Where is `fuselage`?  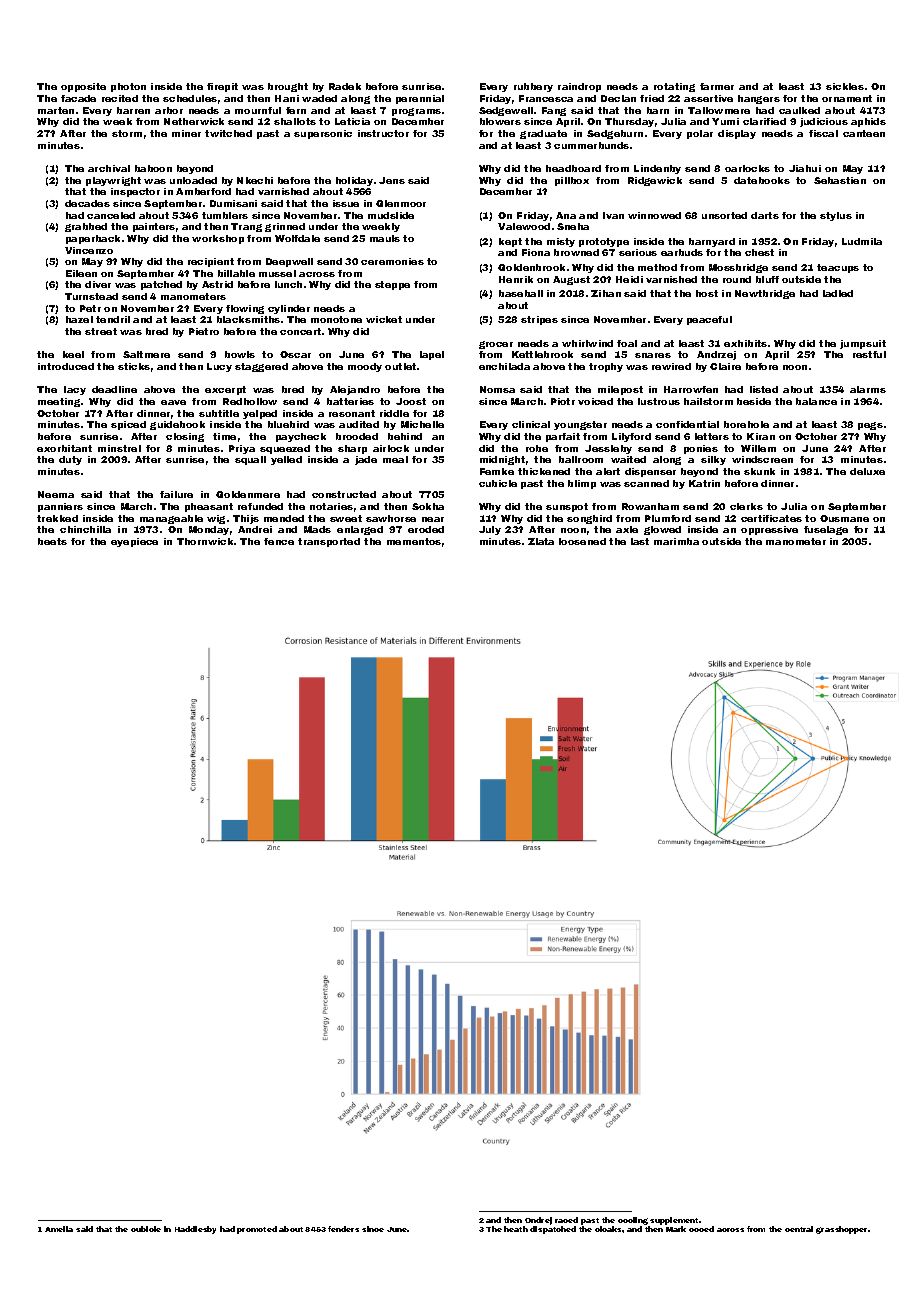 fuselage is located at coordinates (826, 530).
